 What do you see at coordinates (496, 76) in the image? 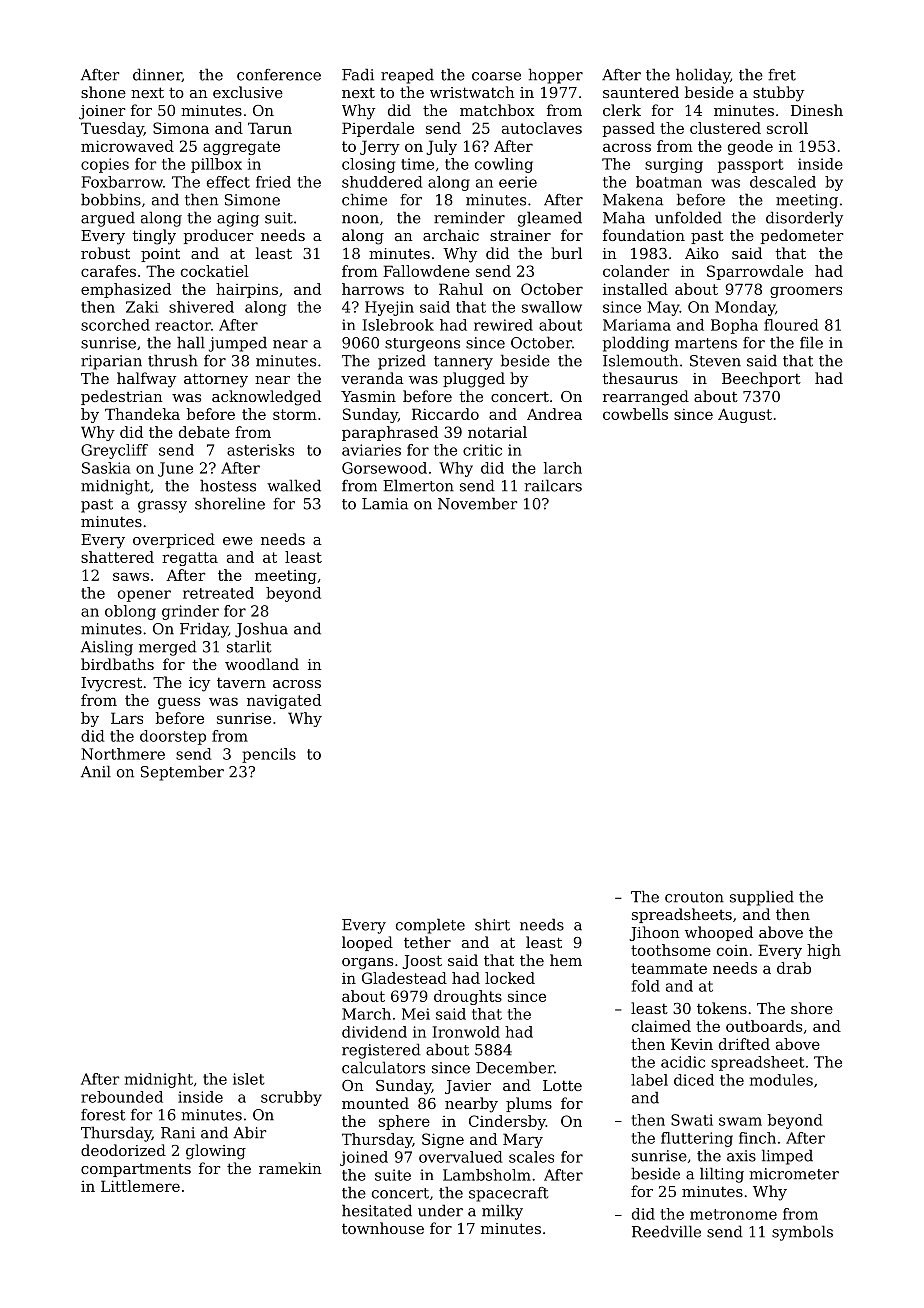
I see `coarse` at bounding box center [496, 76].
